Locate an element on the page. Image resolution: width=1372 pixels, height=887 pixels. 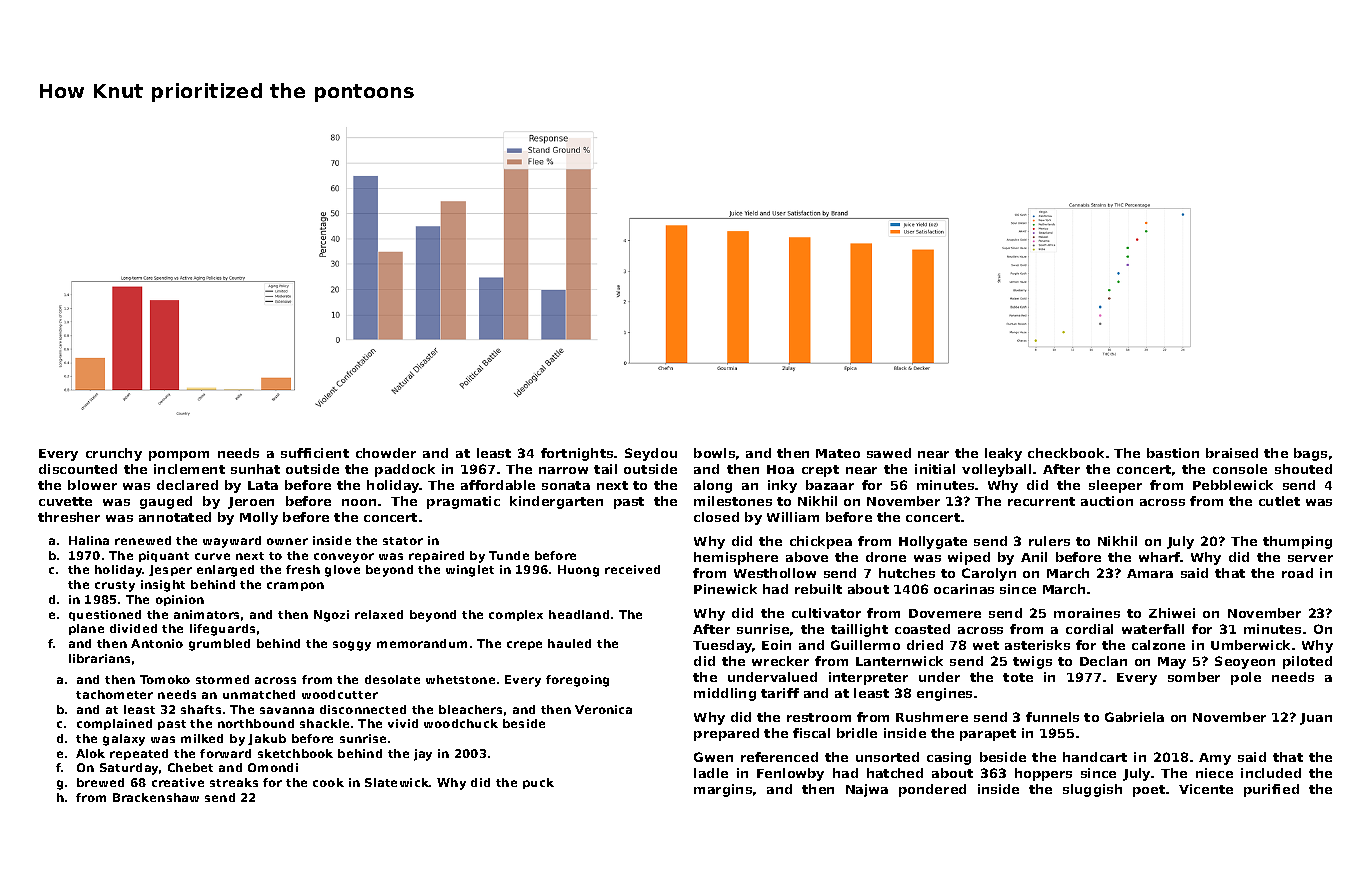
brewed is located at coordinates (100, 782).
